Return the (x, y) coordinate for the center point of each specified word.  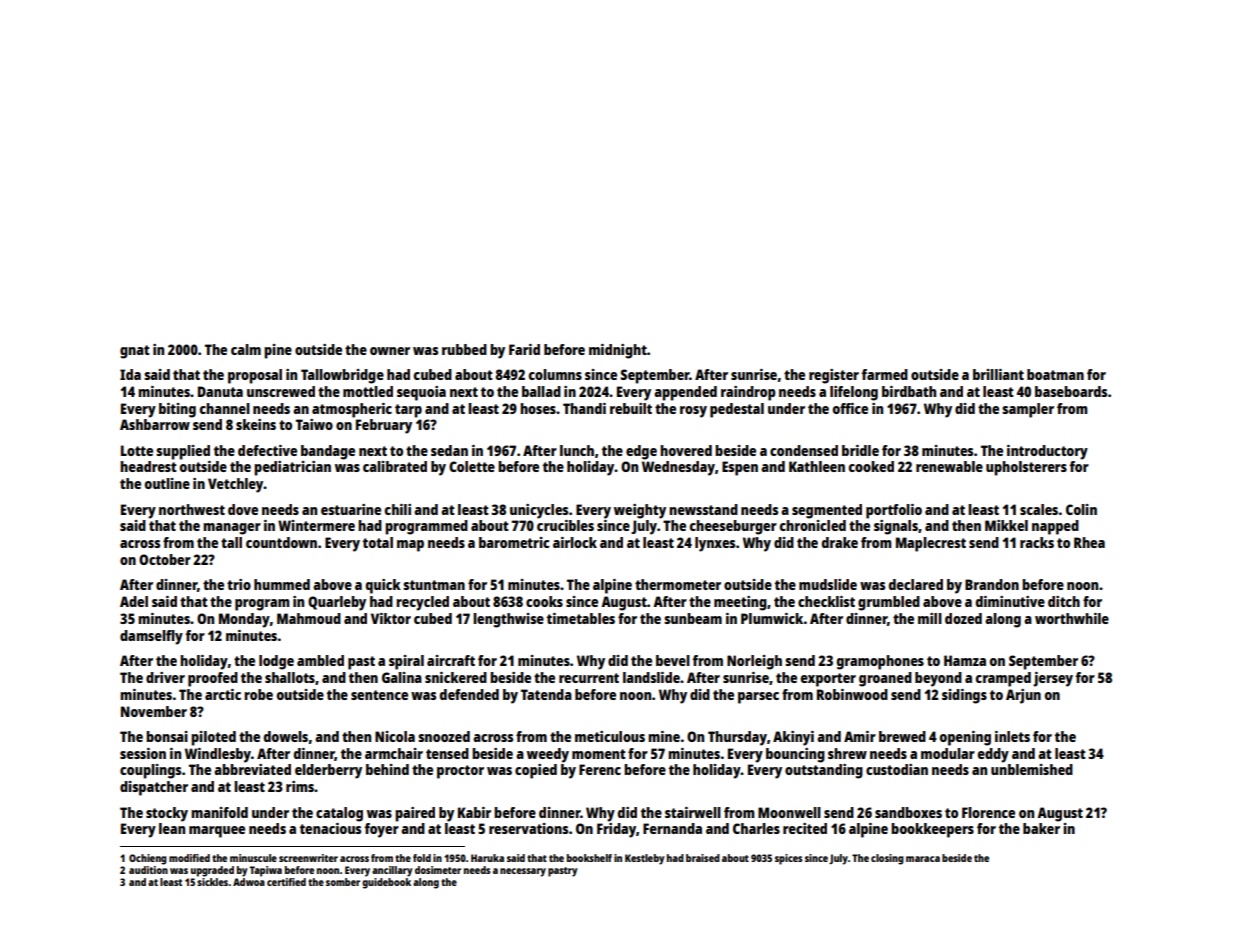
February (384, 426)
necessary (523, 872)
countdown (281, 542)
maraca (923, 859)
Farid (524, 349)
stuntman (434, 585)
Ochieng (148, 859)
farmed (884, 374)
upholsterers (1026, 468)
